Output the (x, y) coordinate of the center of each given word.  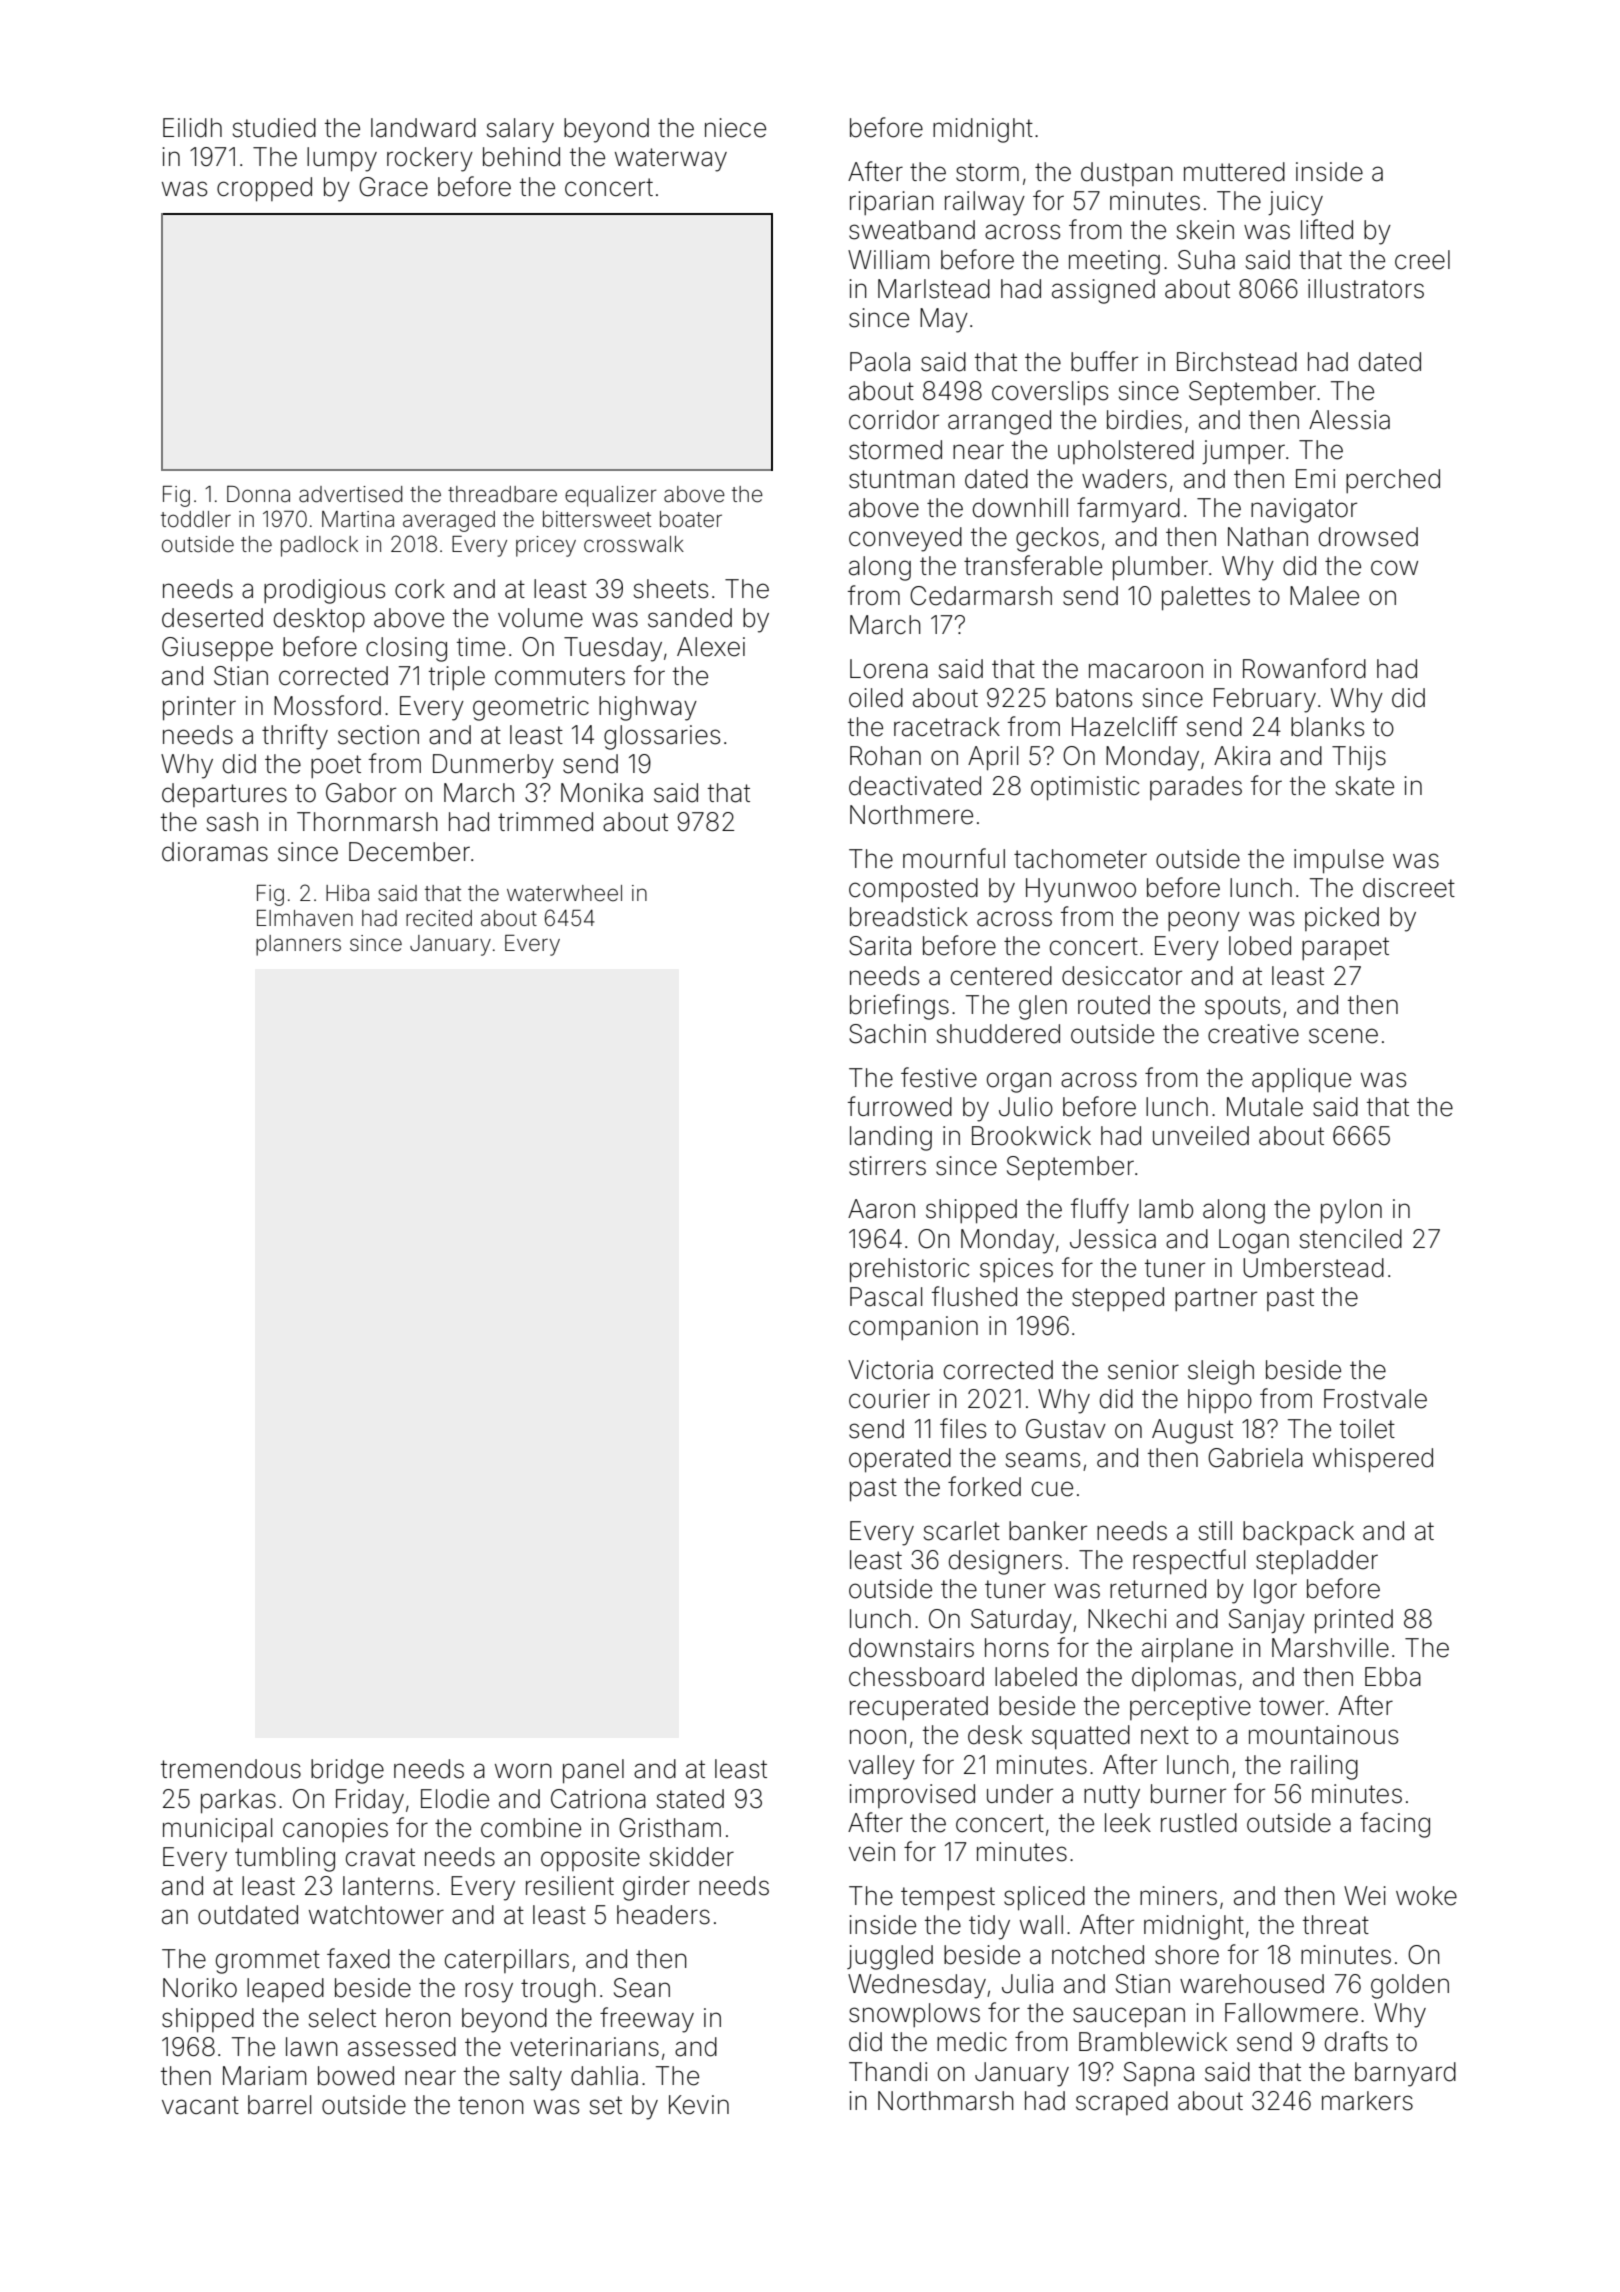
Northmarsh (946, 2101)
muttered (1234, 172)
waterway (671, 160)
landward (423, 128)
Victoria (890, 1370)
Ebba (1393, 1677)
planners (298, 945)
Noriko (200, 1988)
